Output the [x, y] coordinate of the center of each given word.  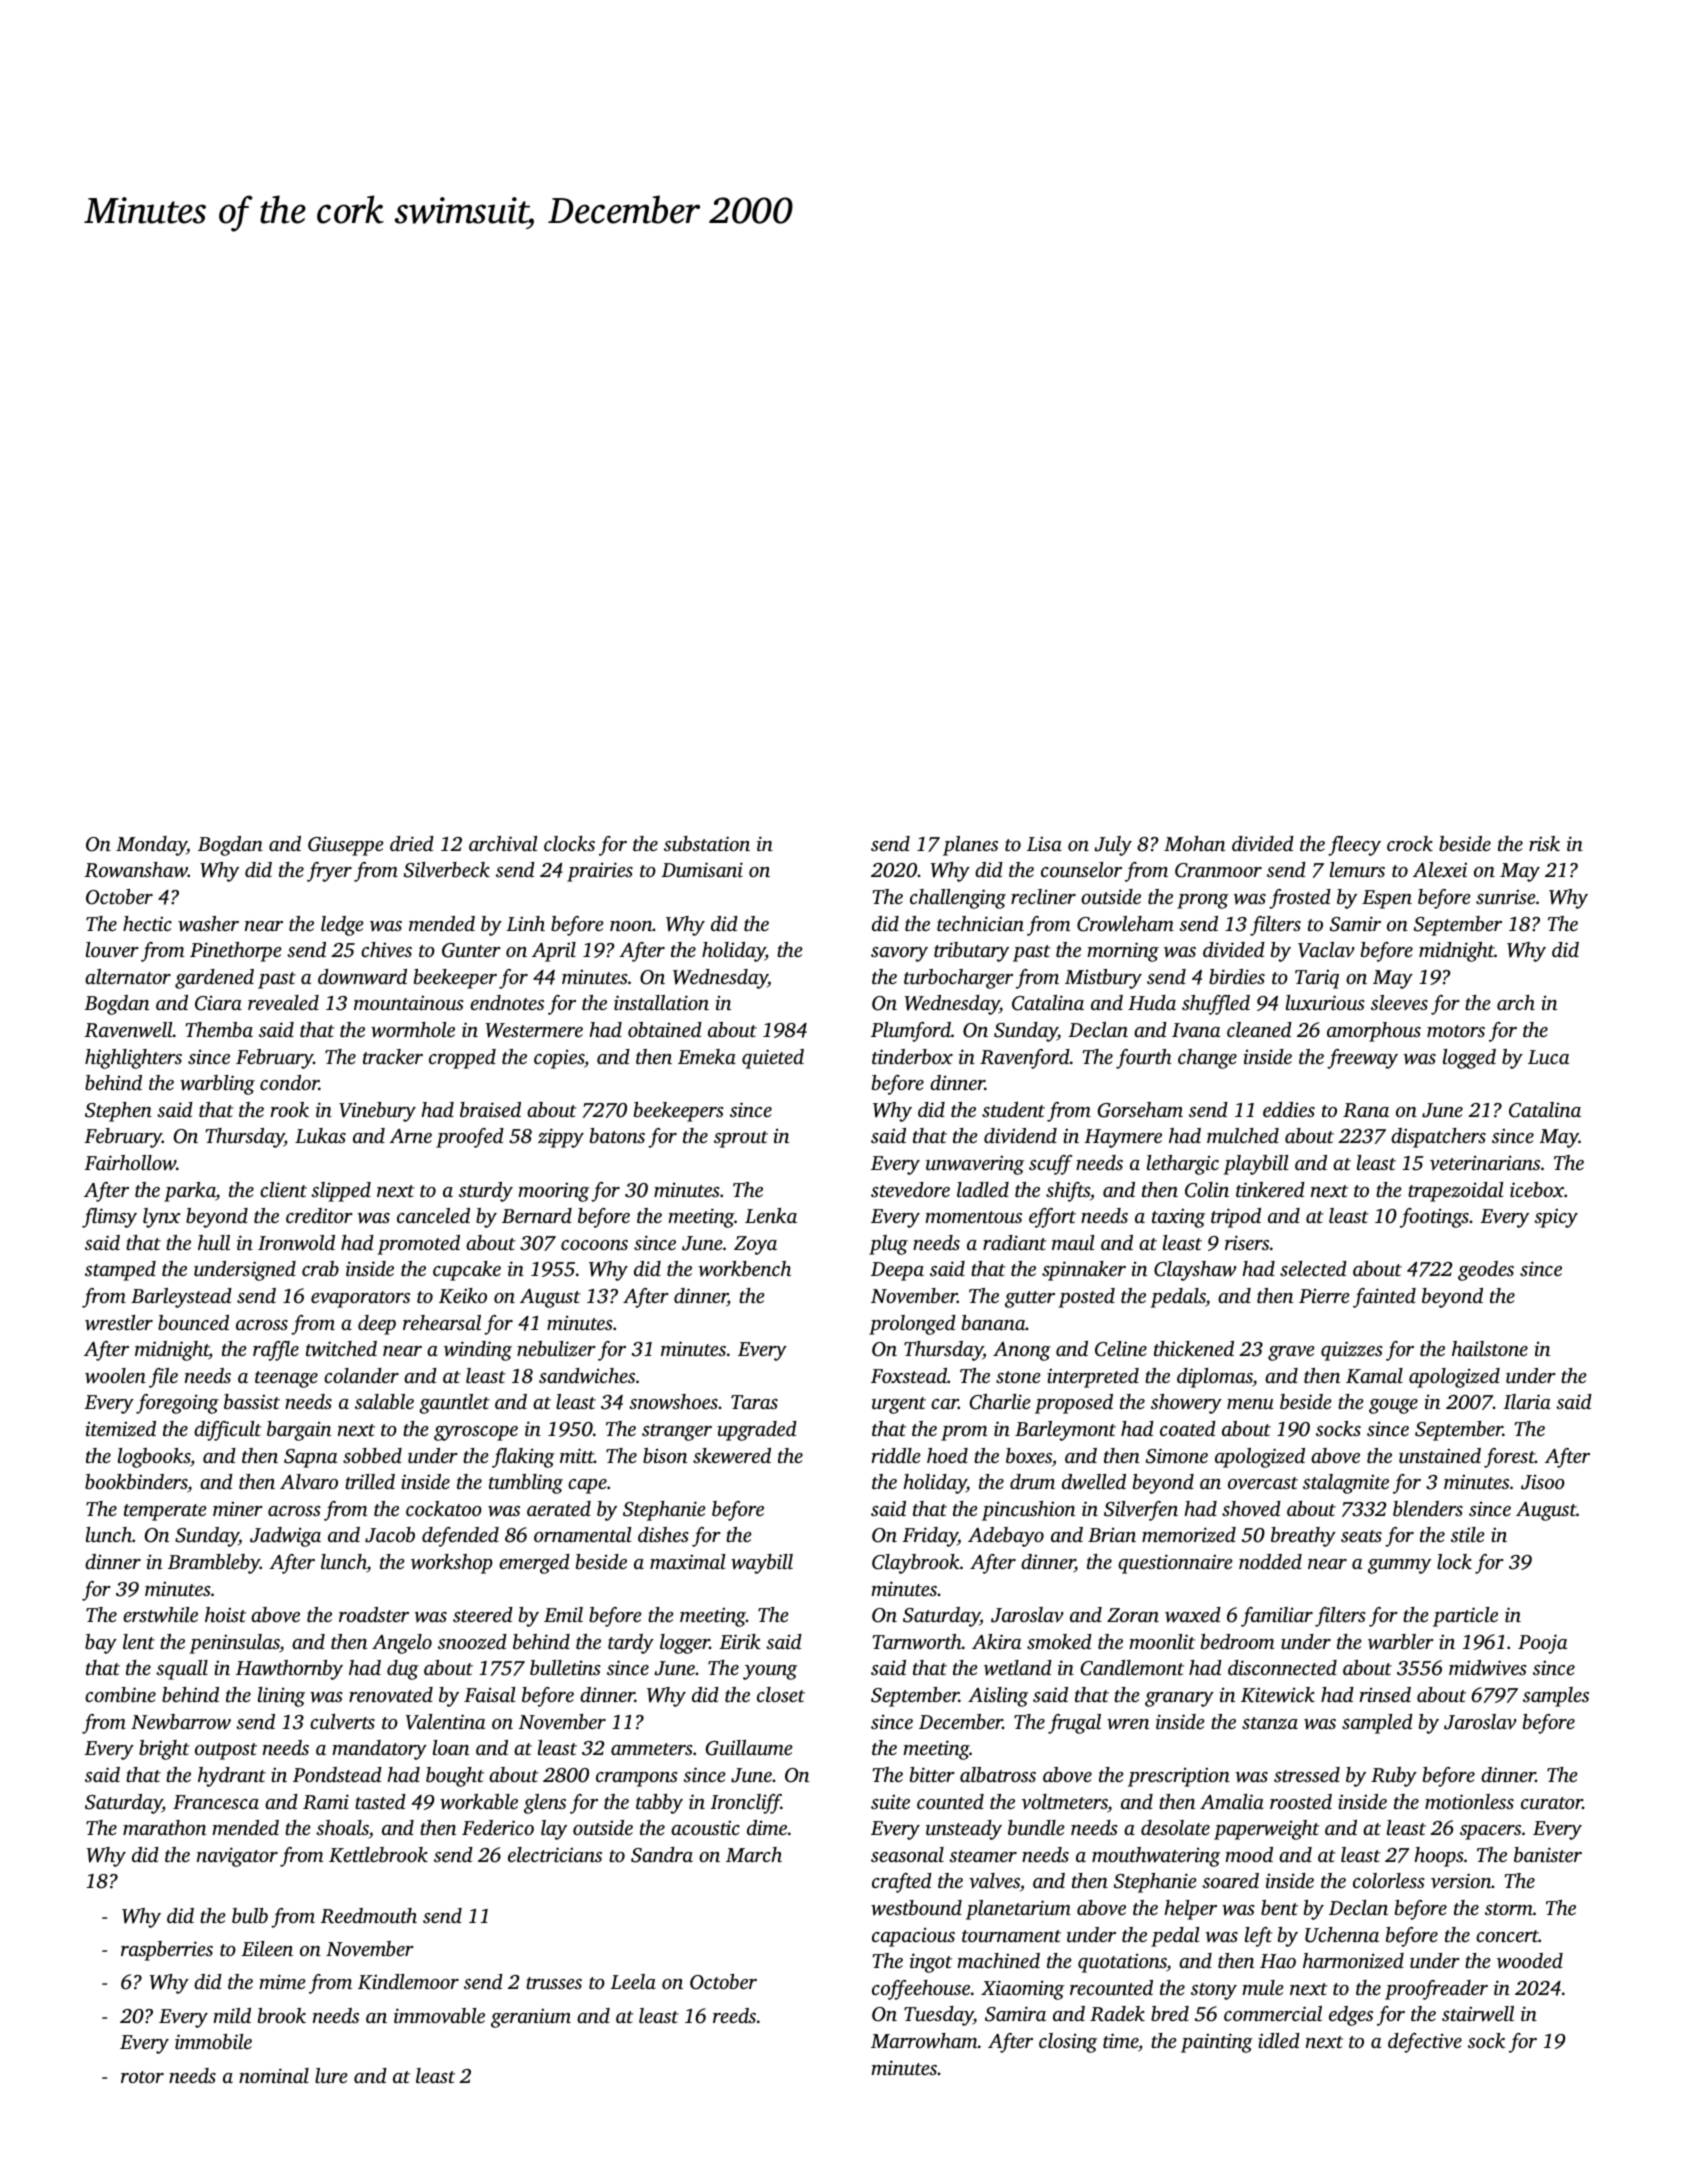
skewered [732, 1456]
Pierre [1324, 1295]
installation [661, 1002]
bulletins [565, 1667]
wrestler [119, 1323]
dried [412, 843]
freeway [1362, 1059]
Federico [498, 1827]
